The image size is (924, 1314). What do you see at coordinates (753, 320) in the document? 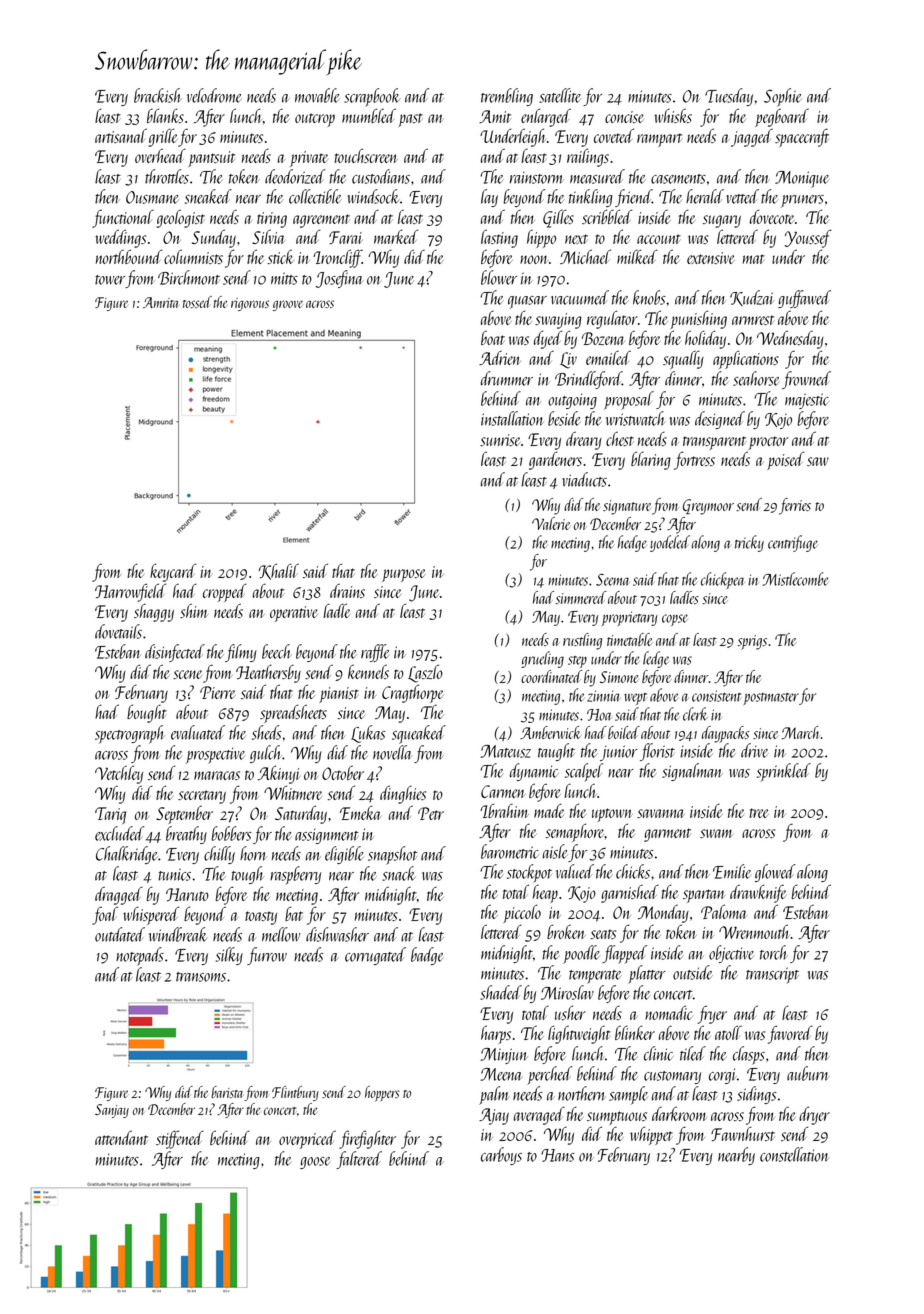
I see `armrest` at bounding box center [753, 320].
